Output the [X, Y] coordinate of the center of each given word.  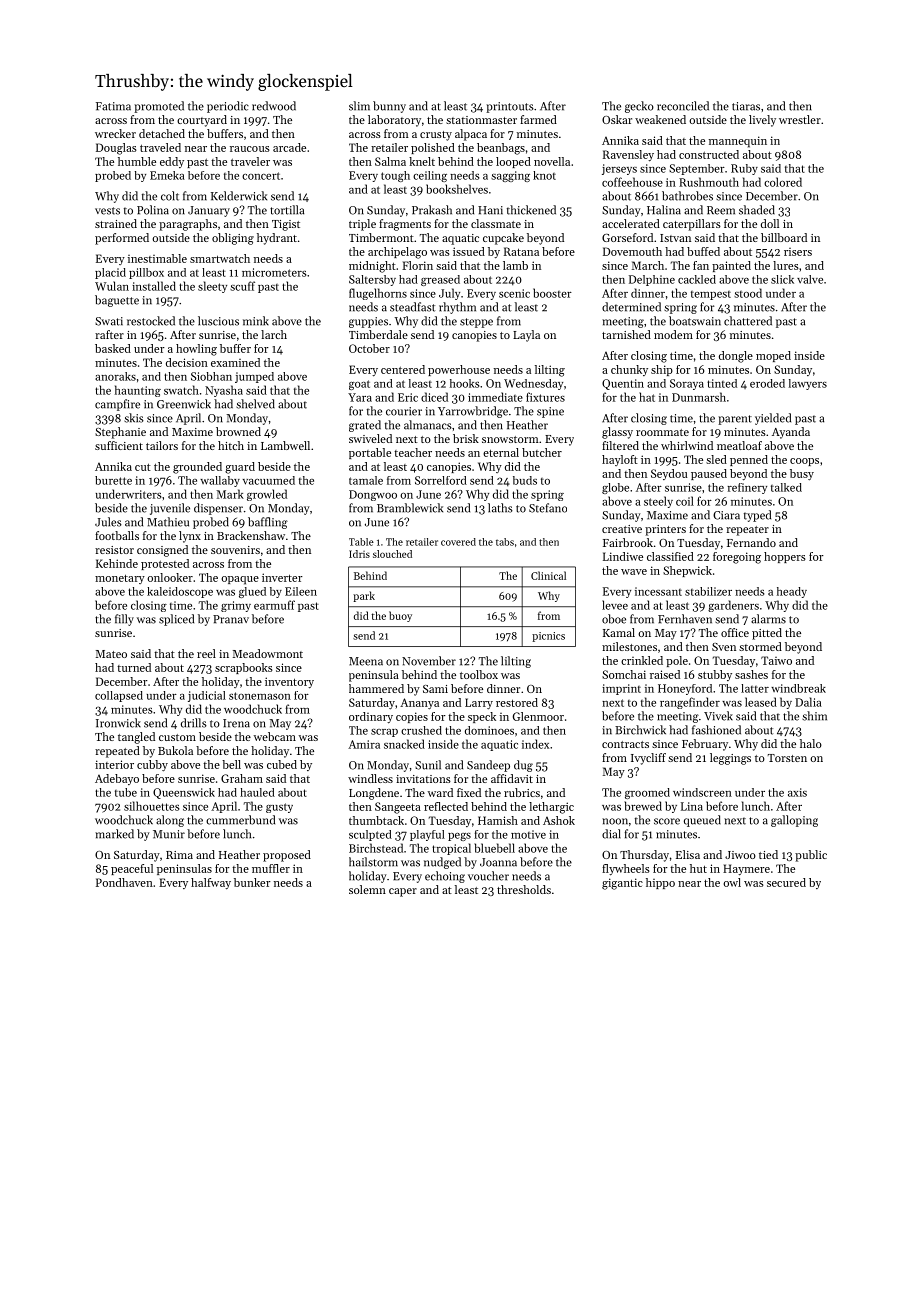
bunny [389, 107]
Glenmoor [538, 716]
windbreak [798, 688]
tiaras [746, 106]
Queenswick [184, 793]
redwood [274, 106]
